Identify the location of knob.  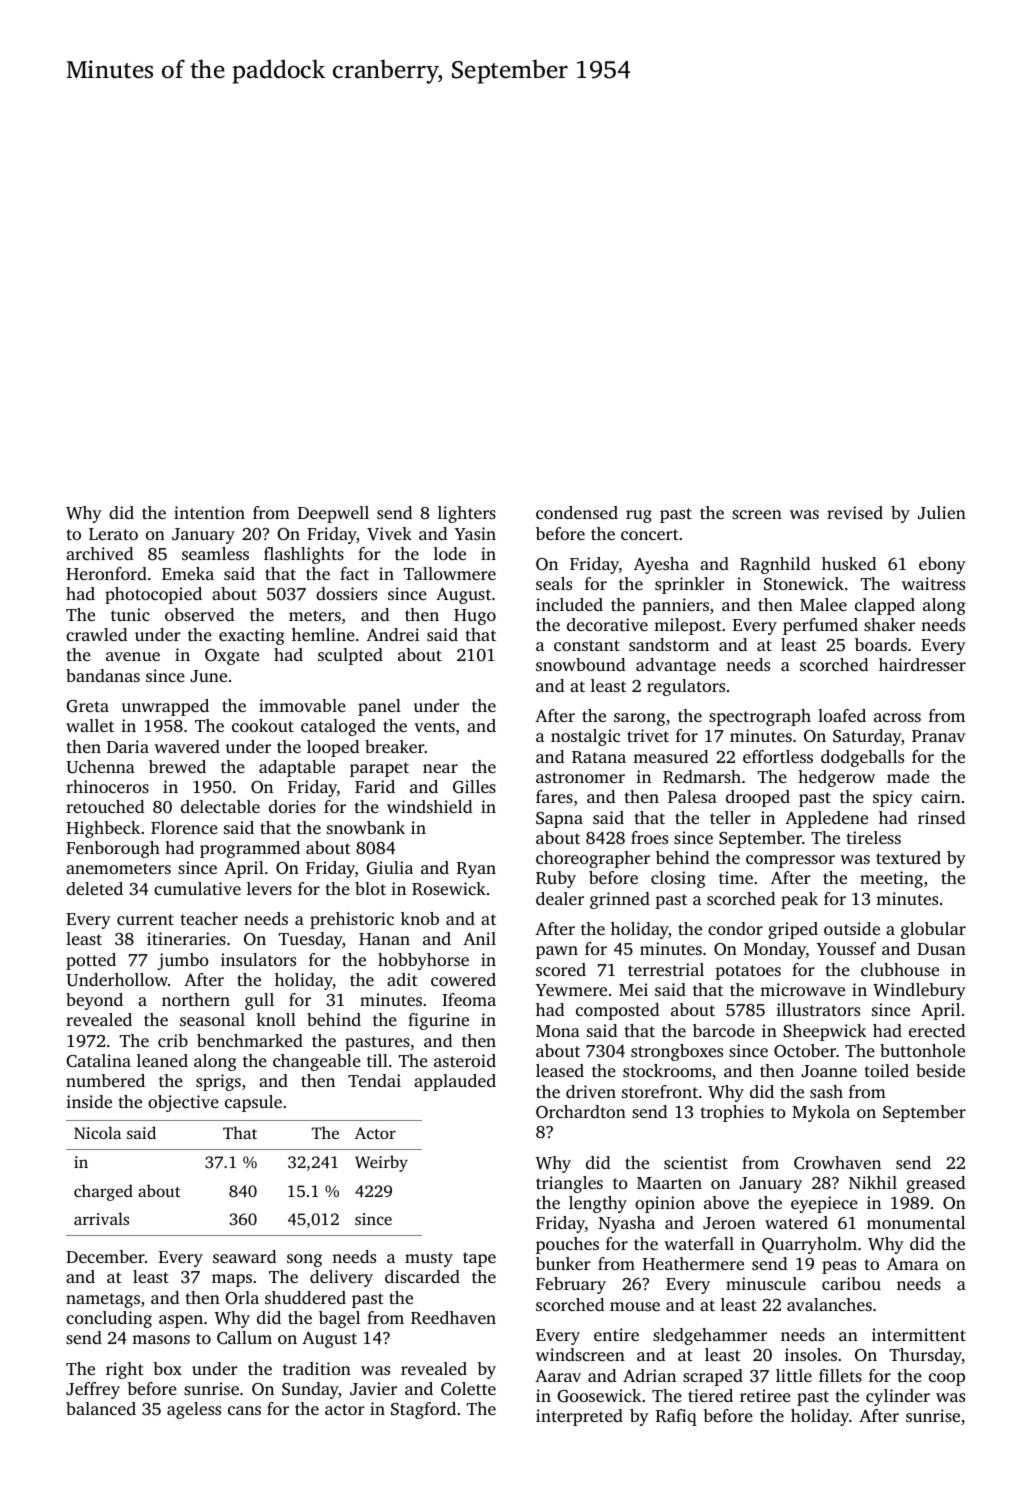
(420, 918).
